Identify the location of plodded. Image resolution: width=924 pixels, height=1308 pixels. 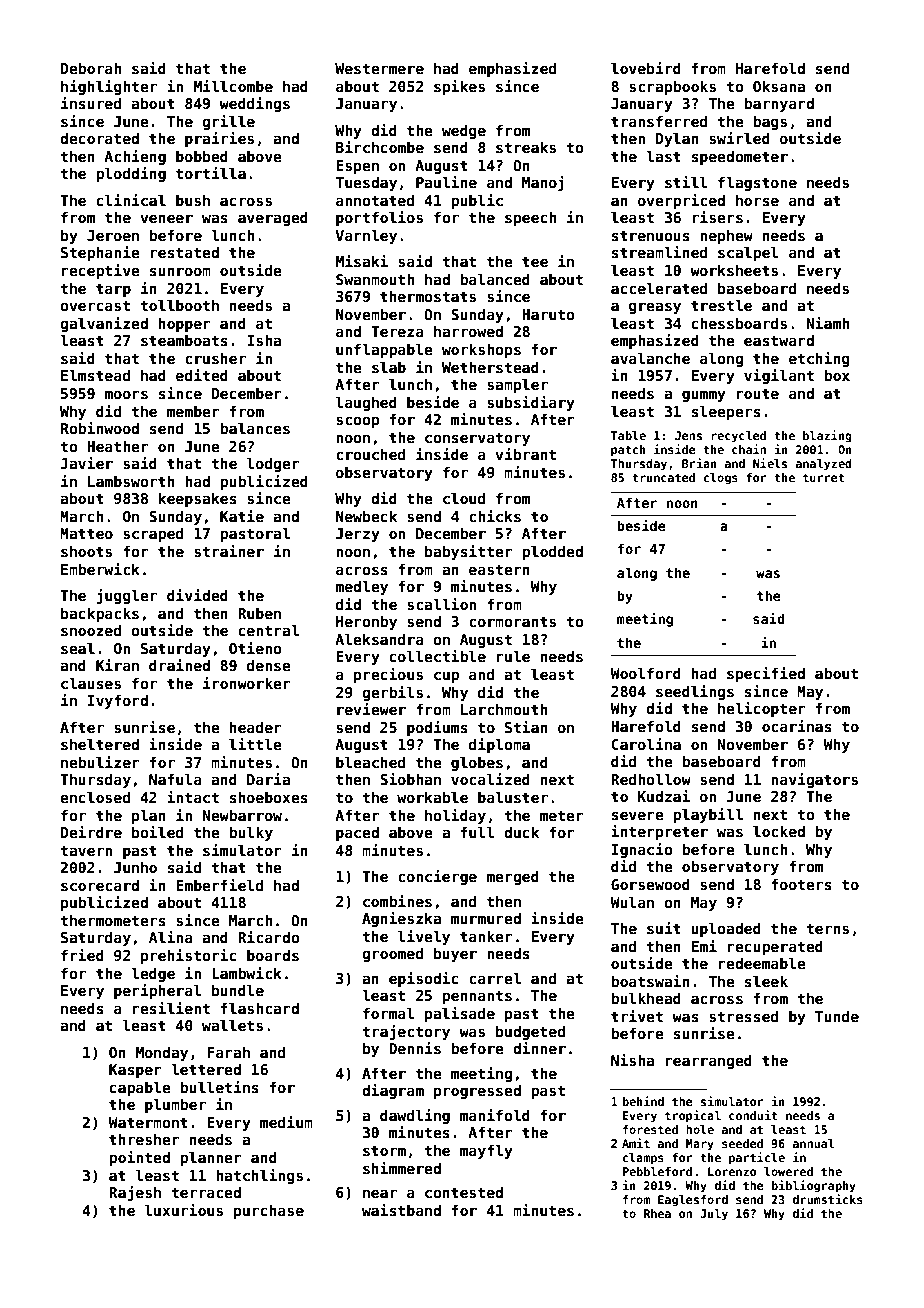
(552, 552).
